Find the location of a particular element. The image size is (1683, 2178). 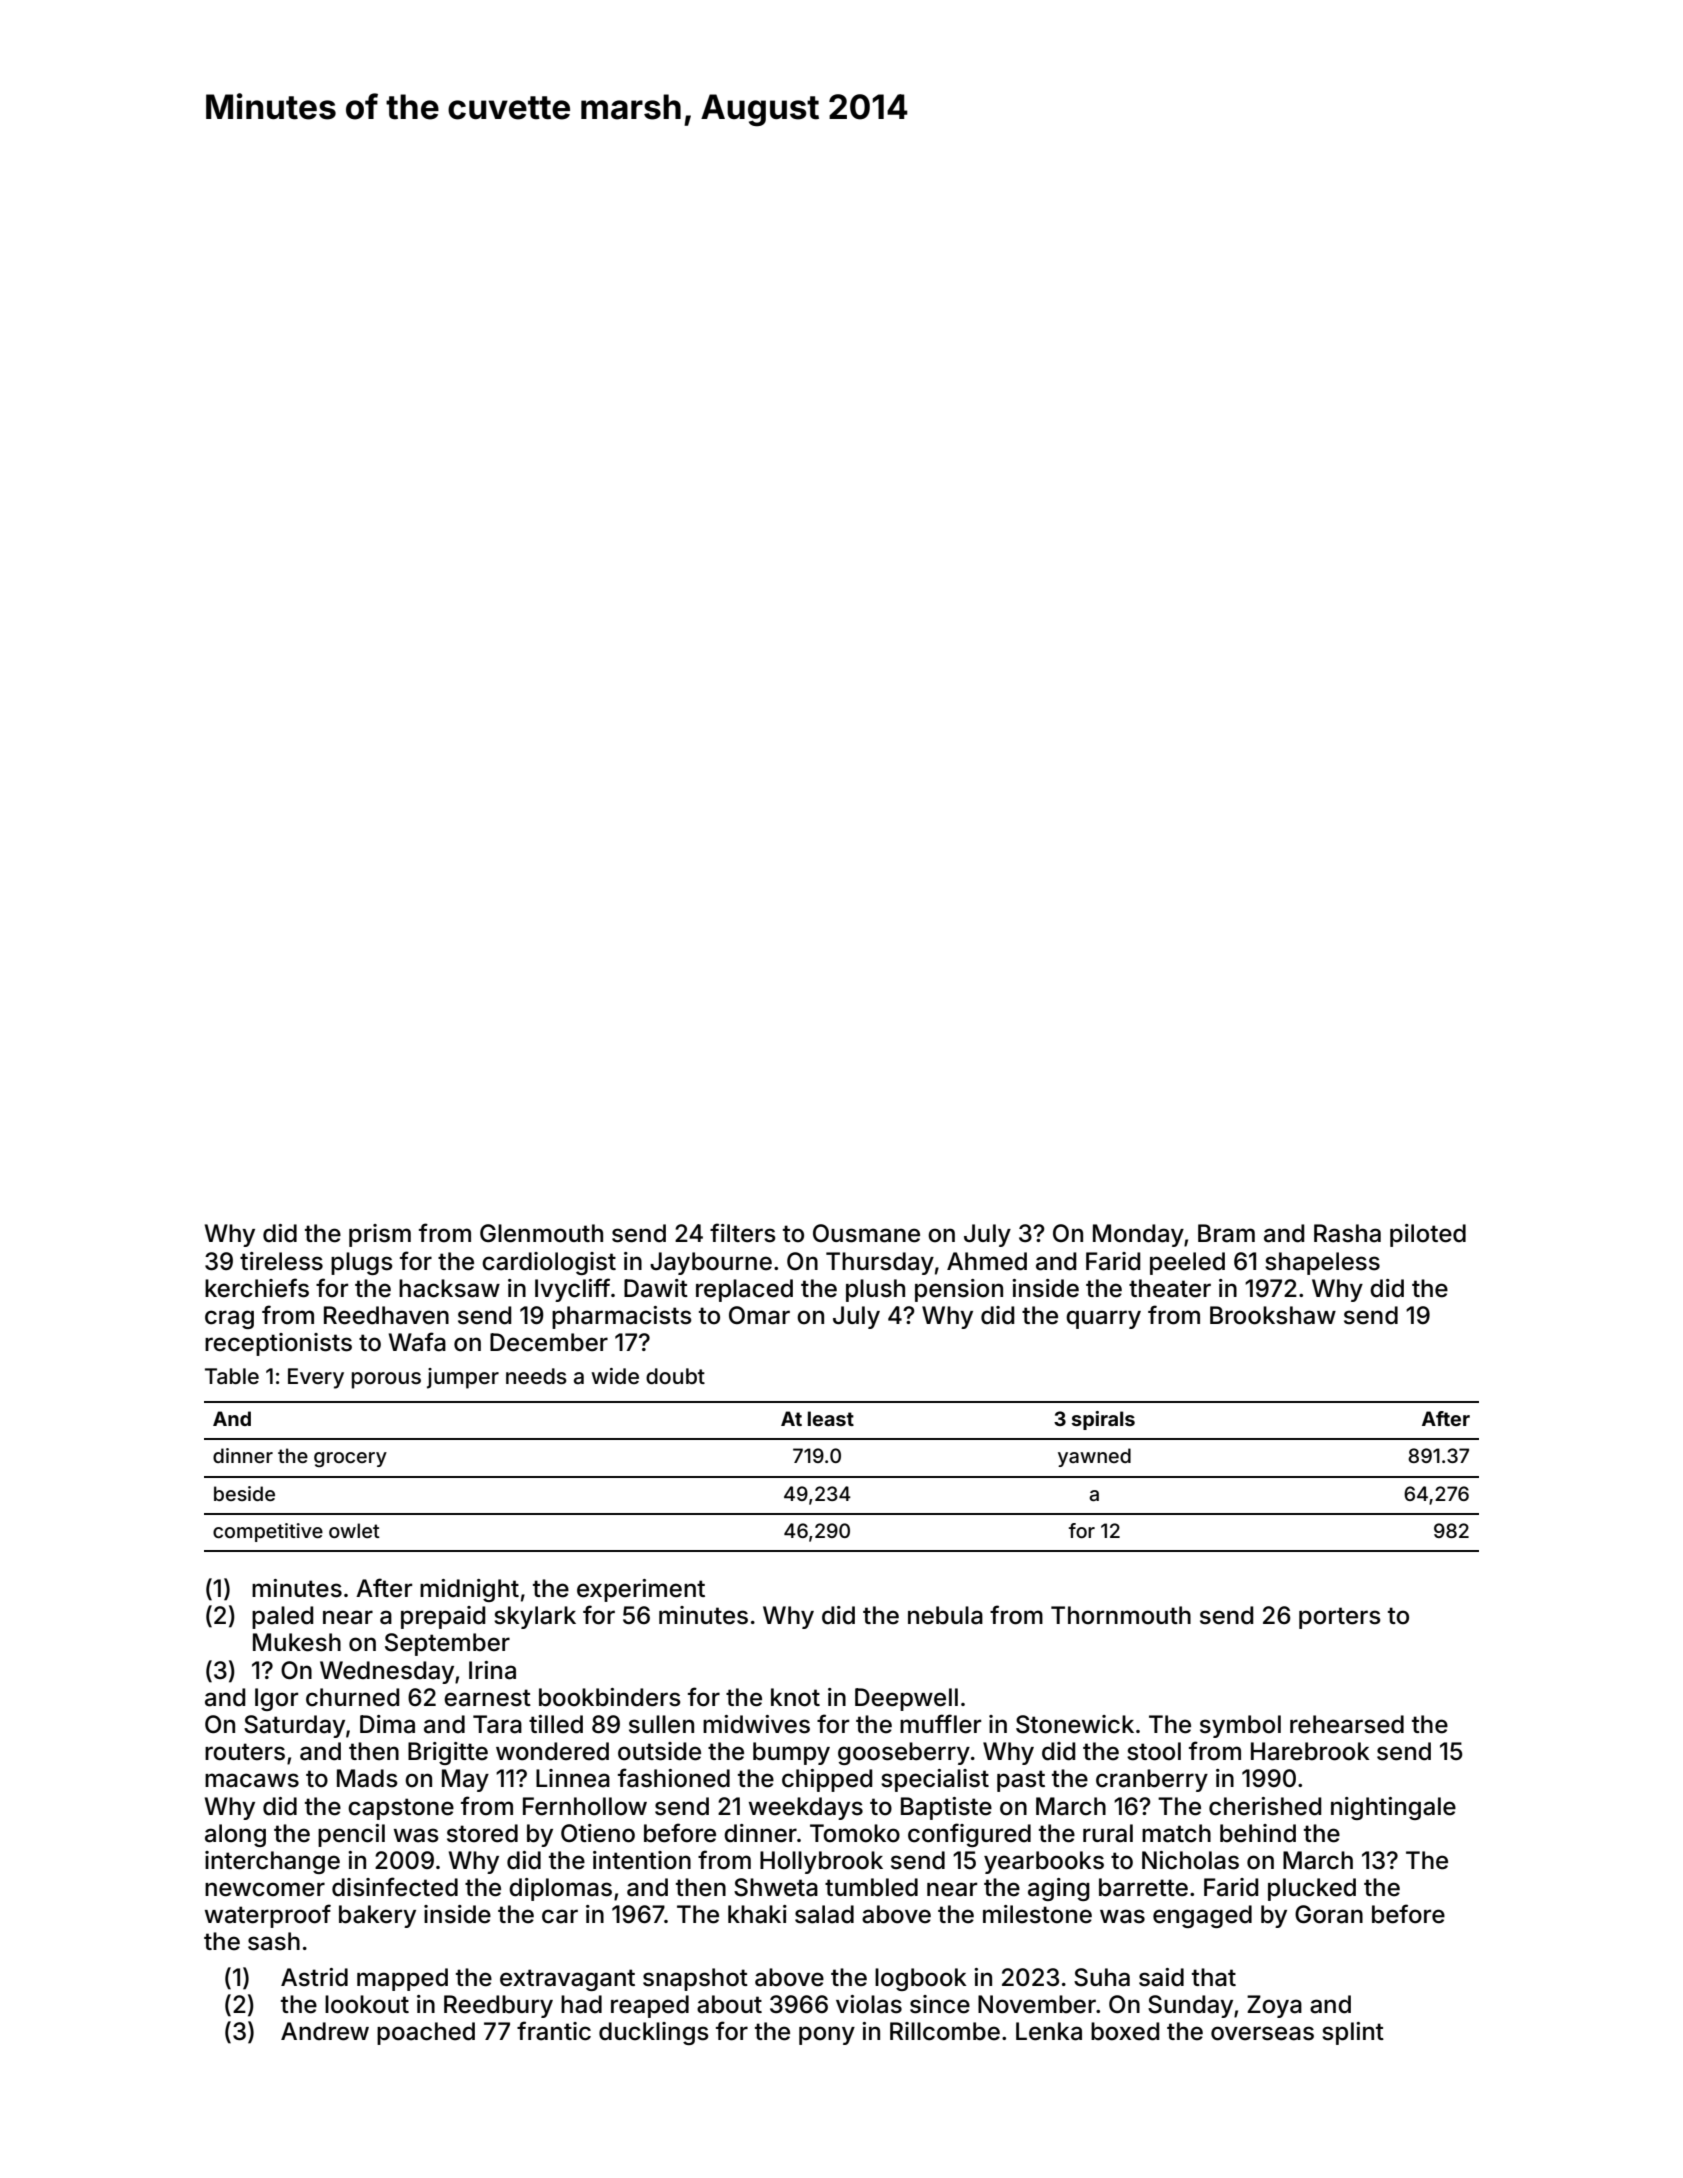

Andrew is located at coordinates (325, 2031).
